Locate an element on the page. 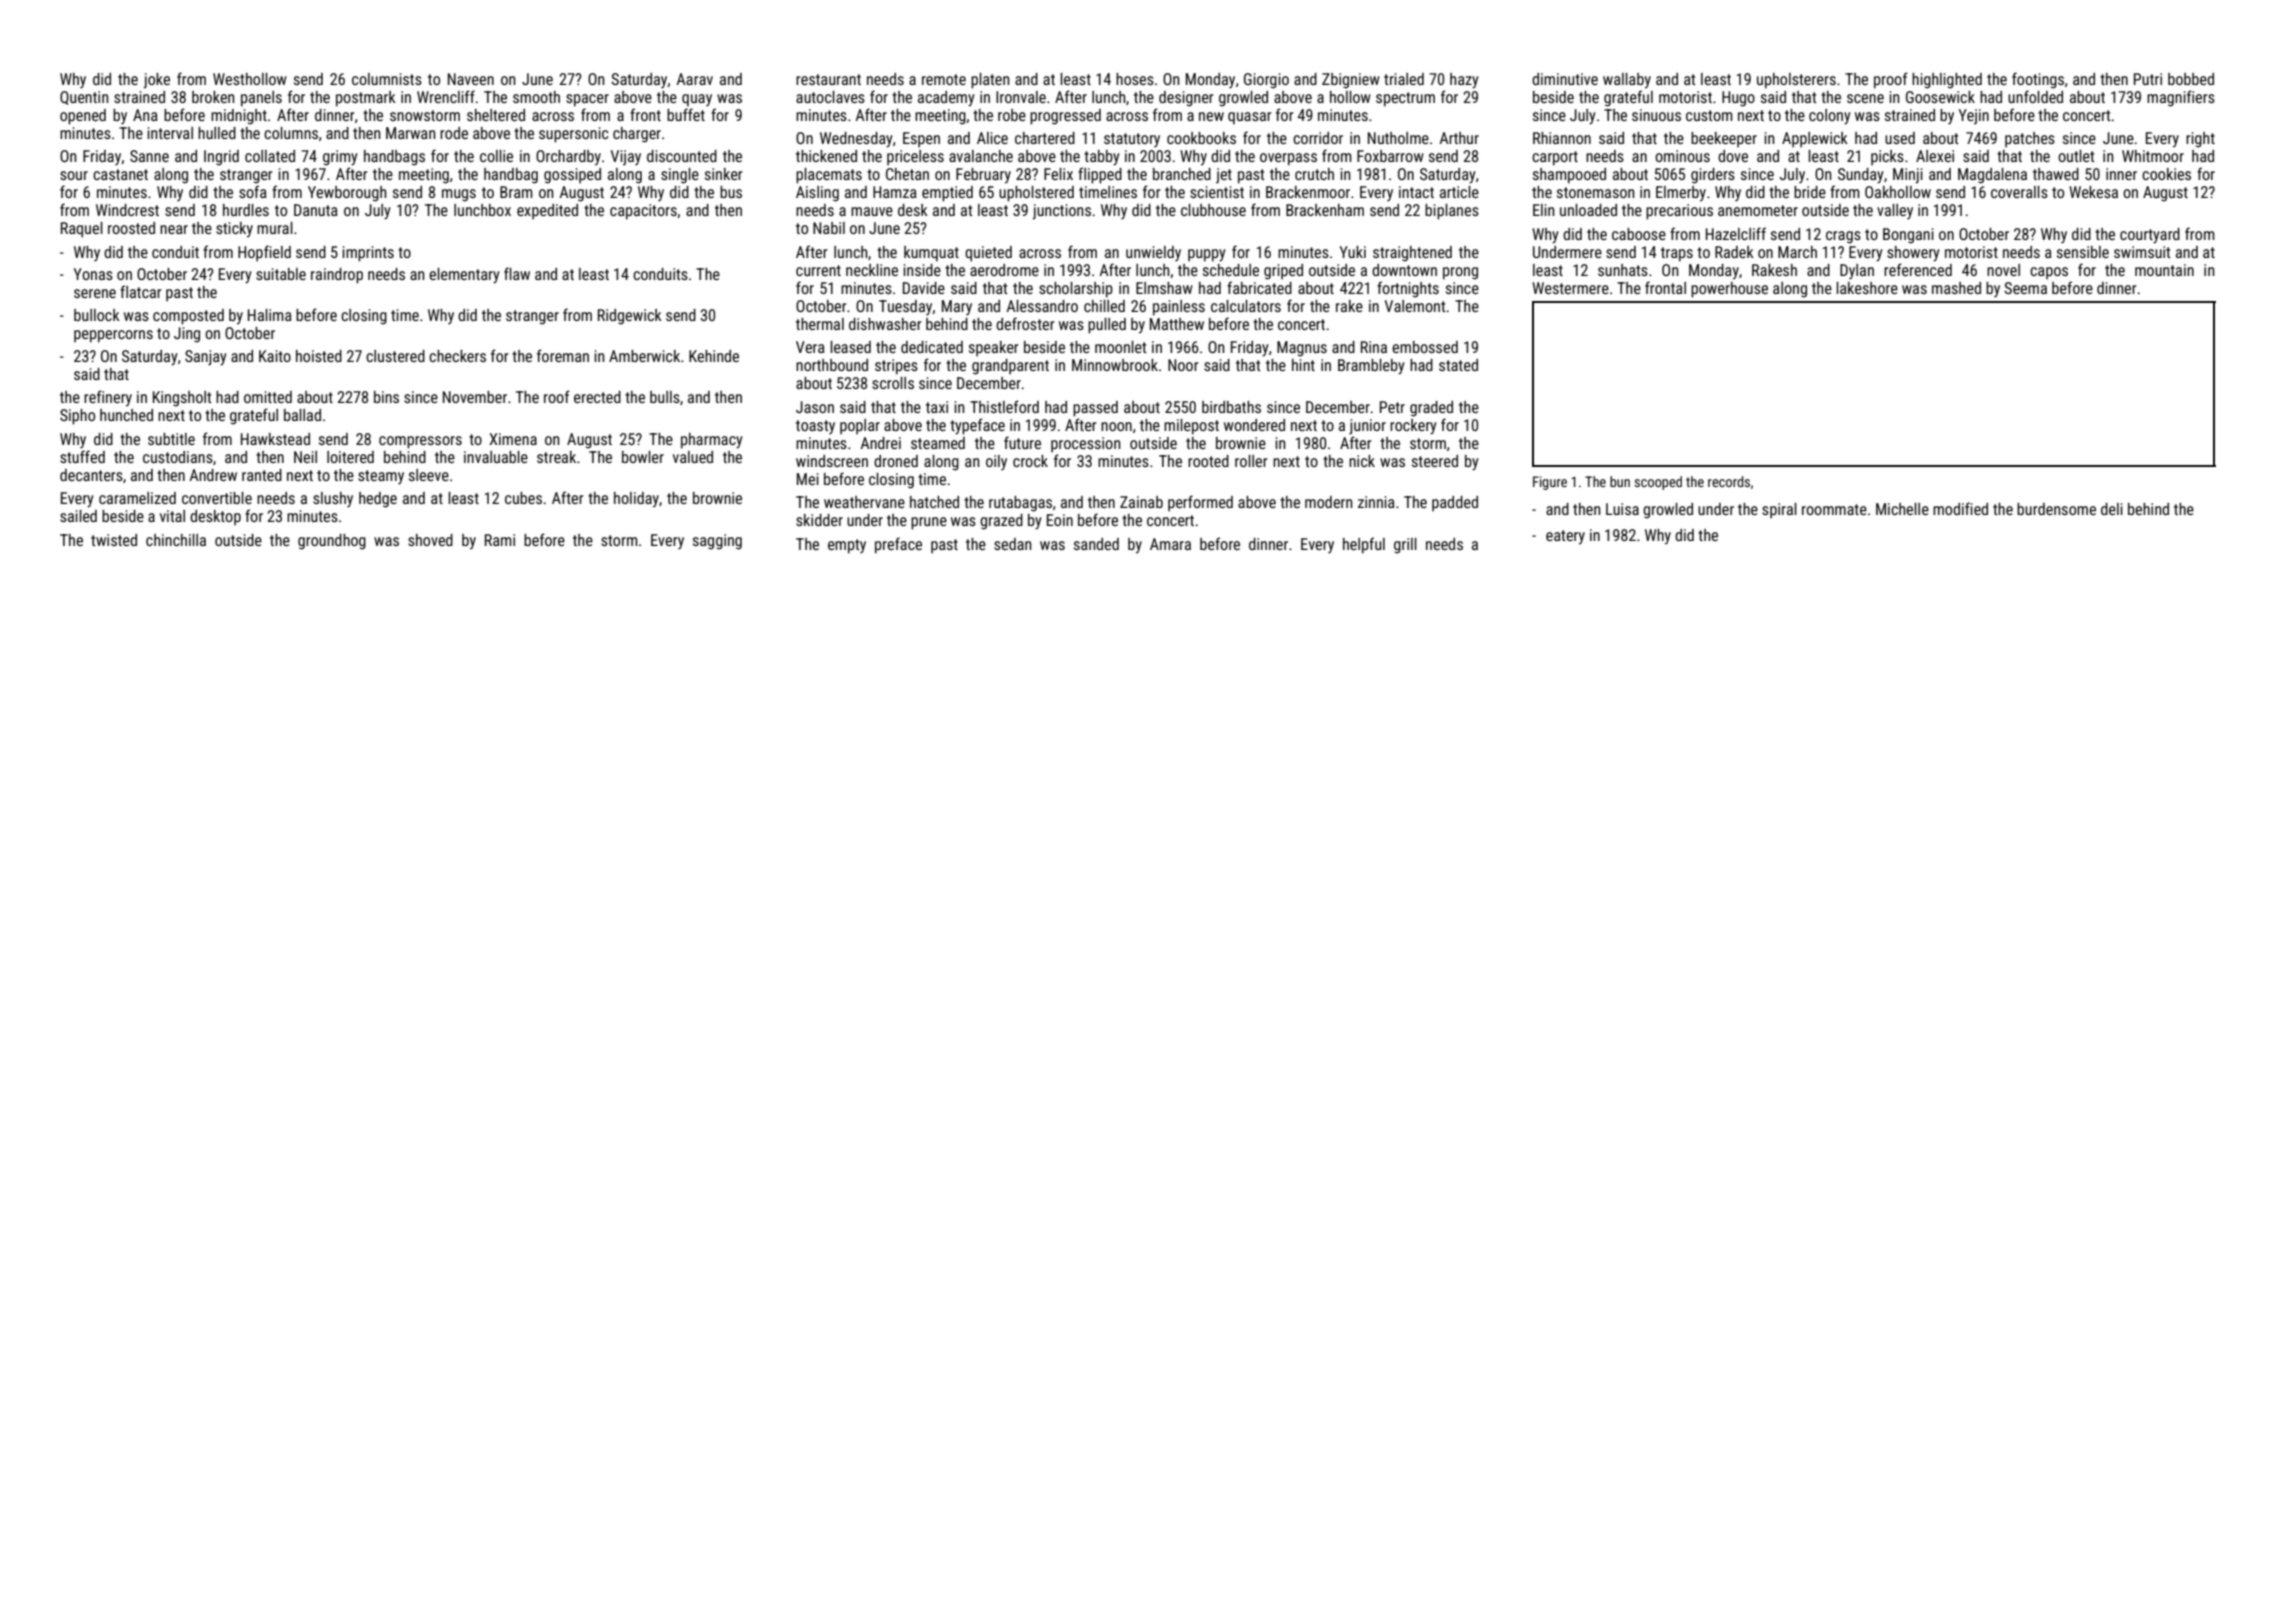 The image size is (2275, 1608). Aarav is located at coordinates (694, 79).
